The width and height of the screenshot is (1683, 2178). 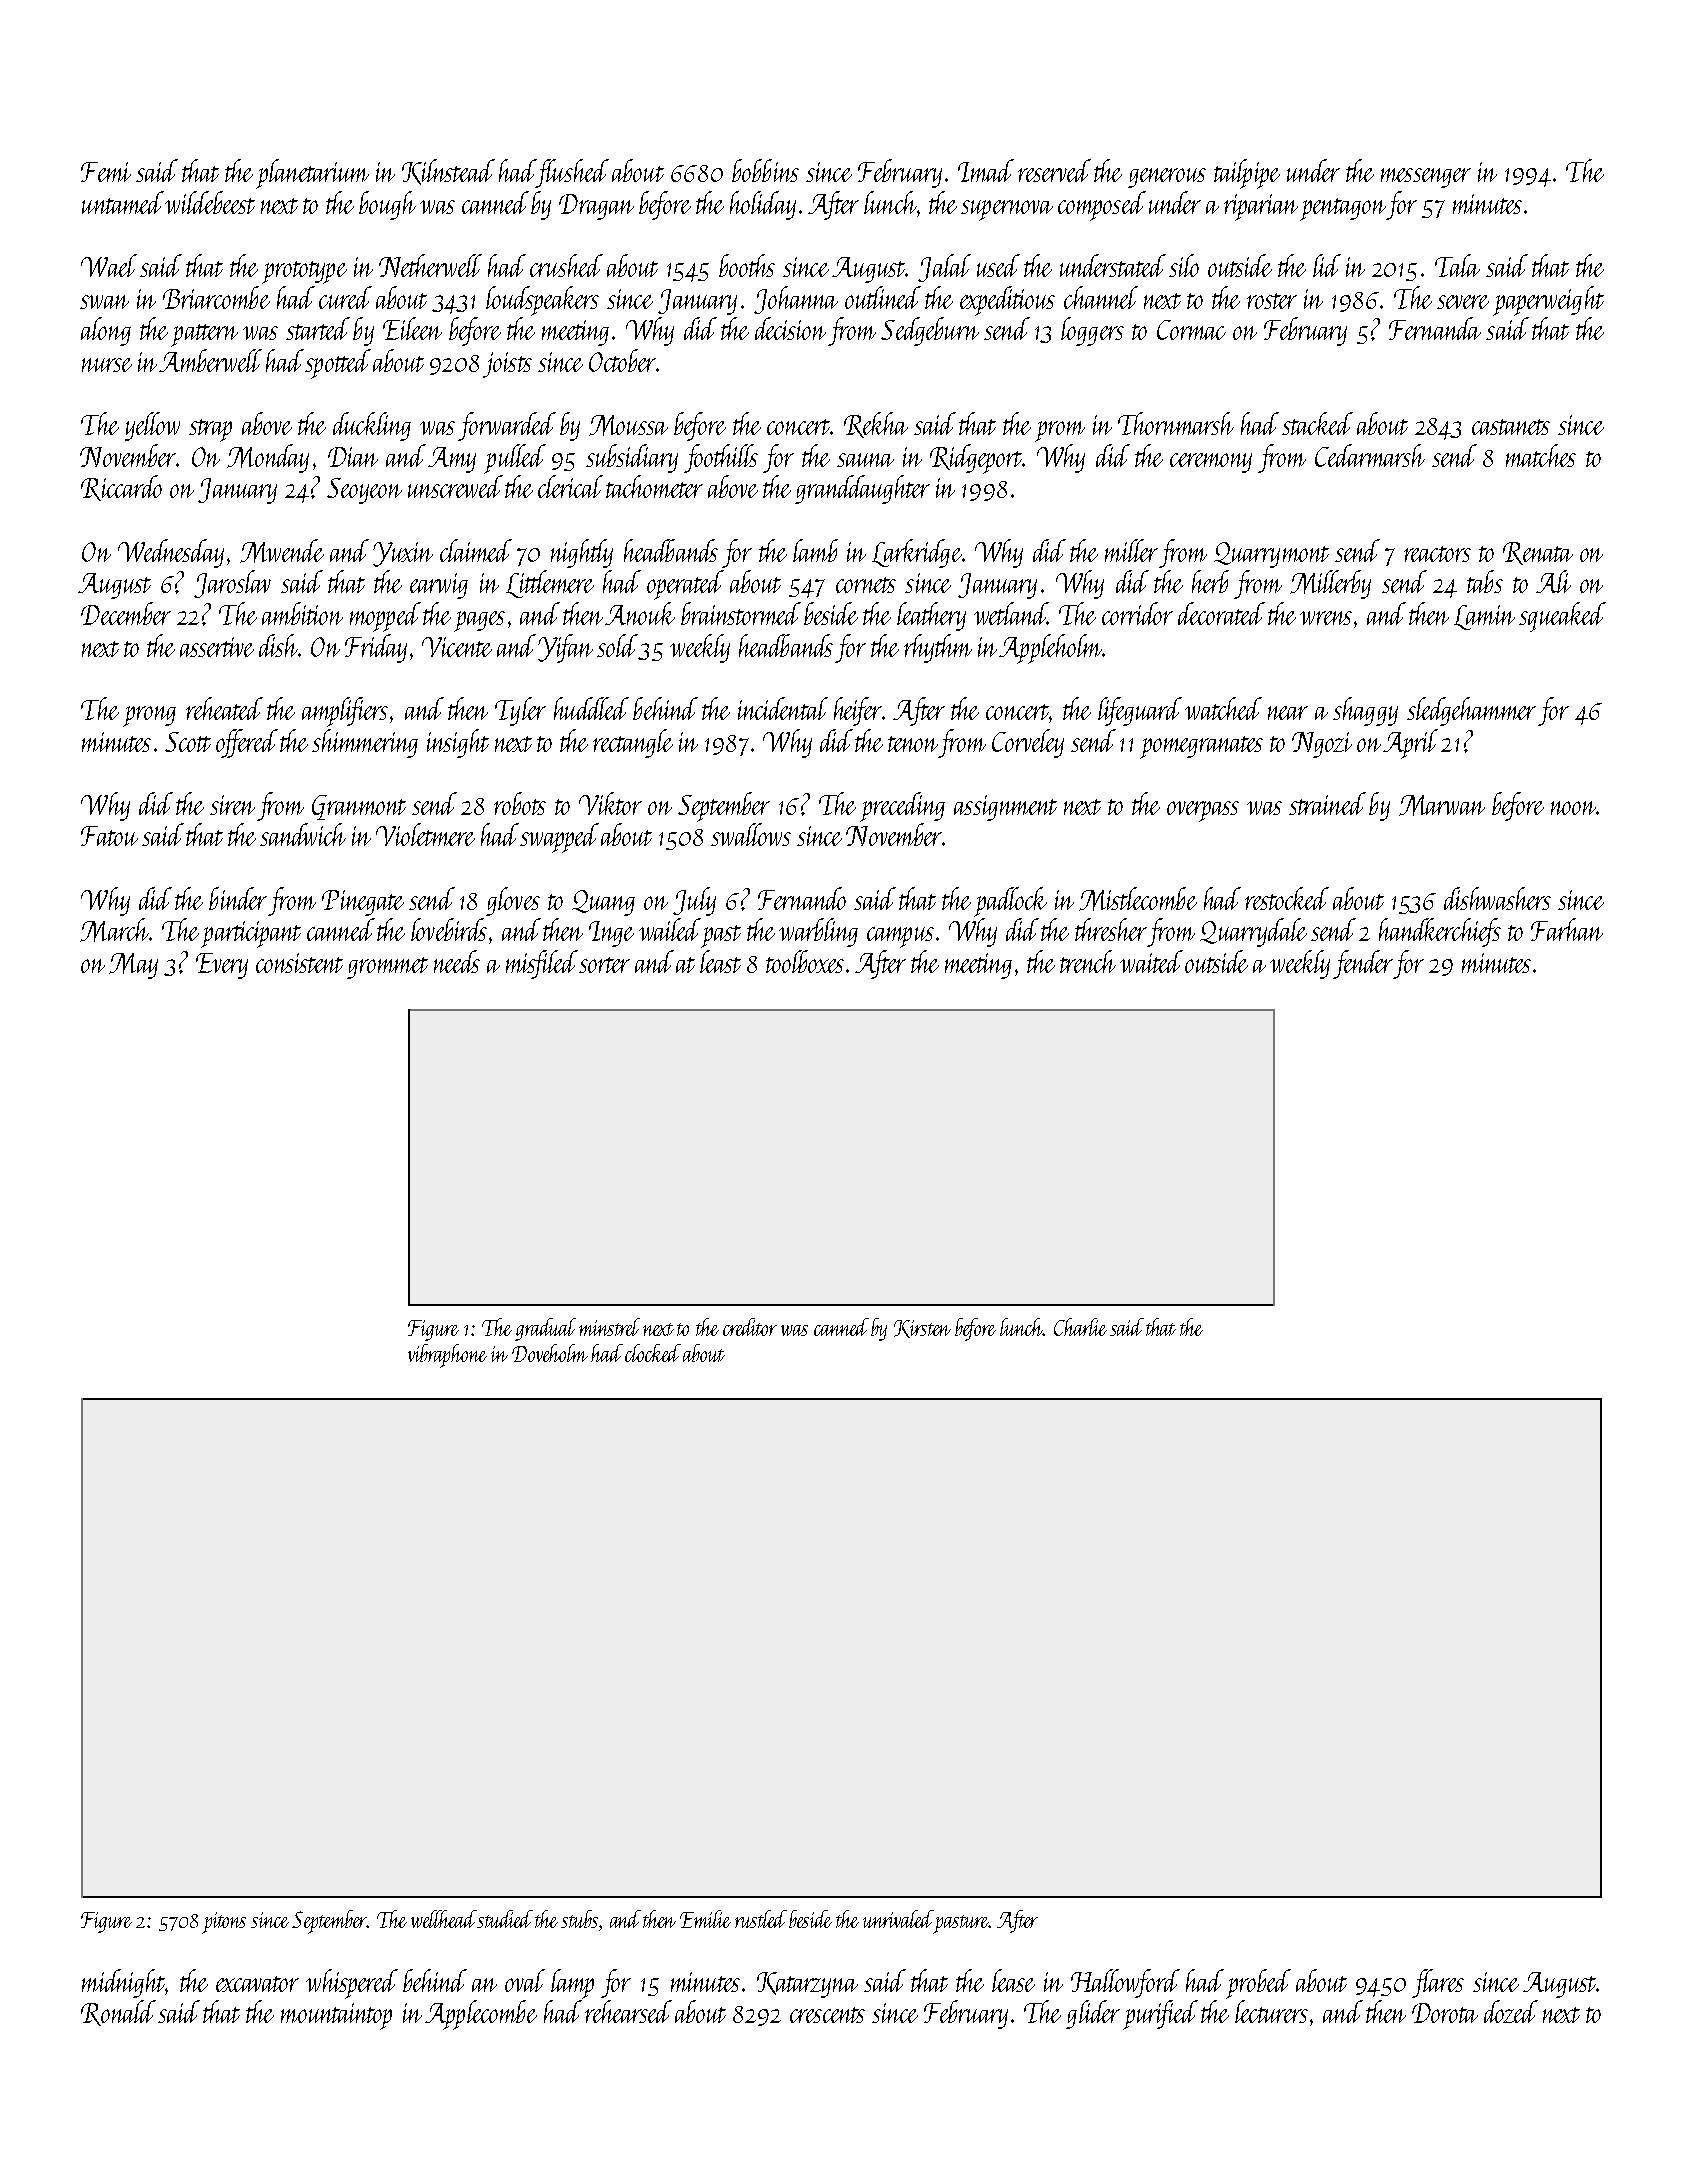 What do you see at coordinates (1093, 2014) in the screenshot?
I see `glider` at bounding box center [1093, 2014].
